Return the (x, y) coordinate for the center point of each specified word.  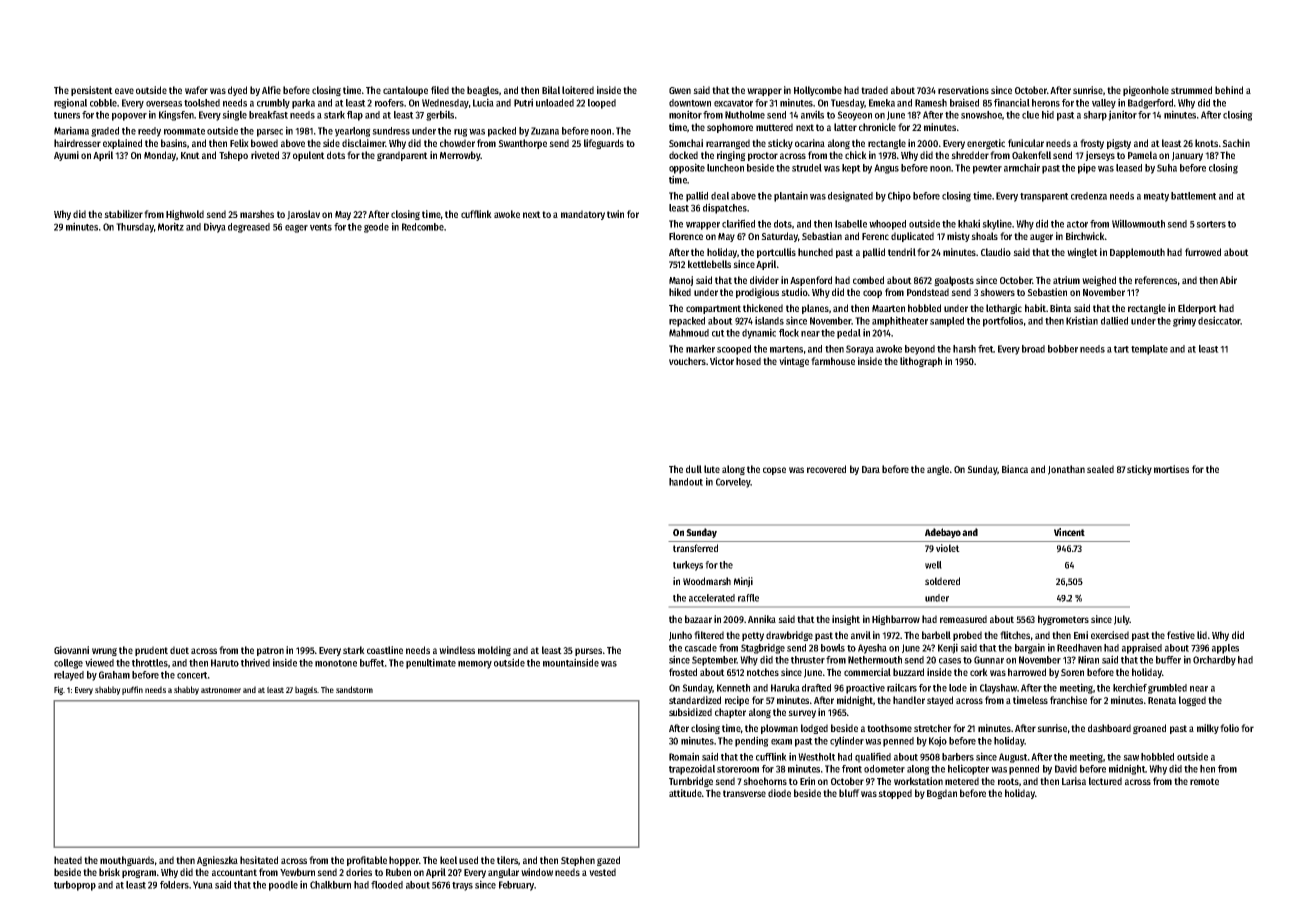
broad (1033, 349)
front (852, 769)
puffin (132, 690)
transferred (695, 548)
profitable (367, 861)
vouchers (687, 361)
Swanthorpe (522, 144)
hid (1048, 114)
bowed (264, 143)
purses (588, 652)
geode (376, 228)
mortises (1171, 469)
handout (686, 482)
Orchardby (1214, 661)
